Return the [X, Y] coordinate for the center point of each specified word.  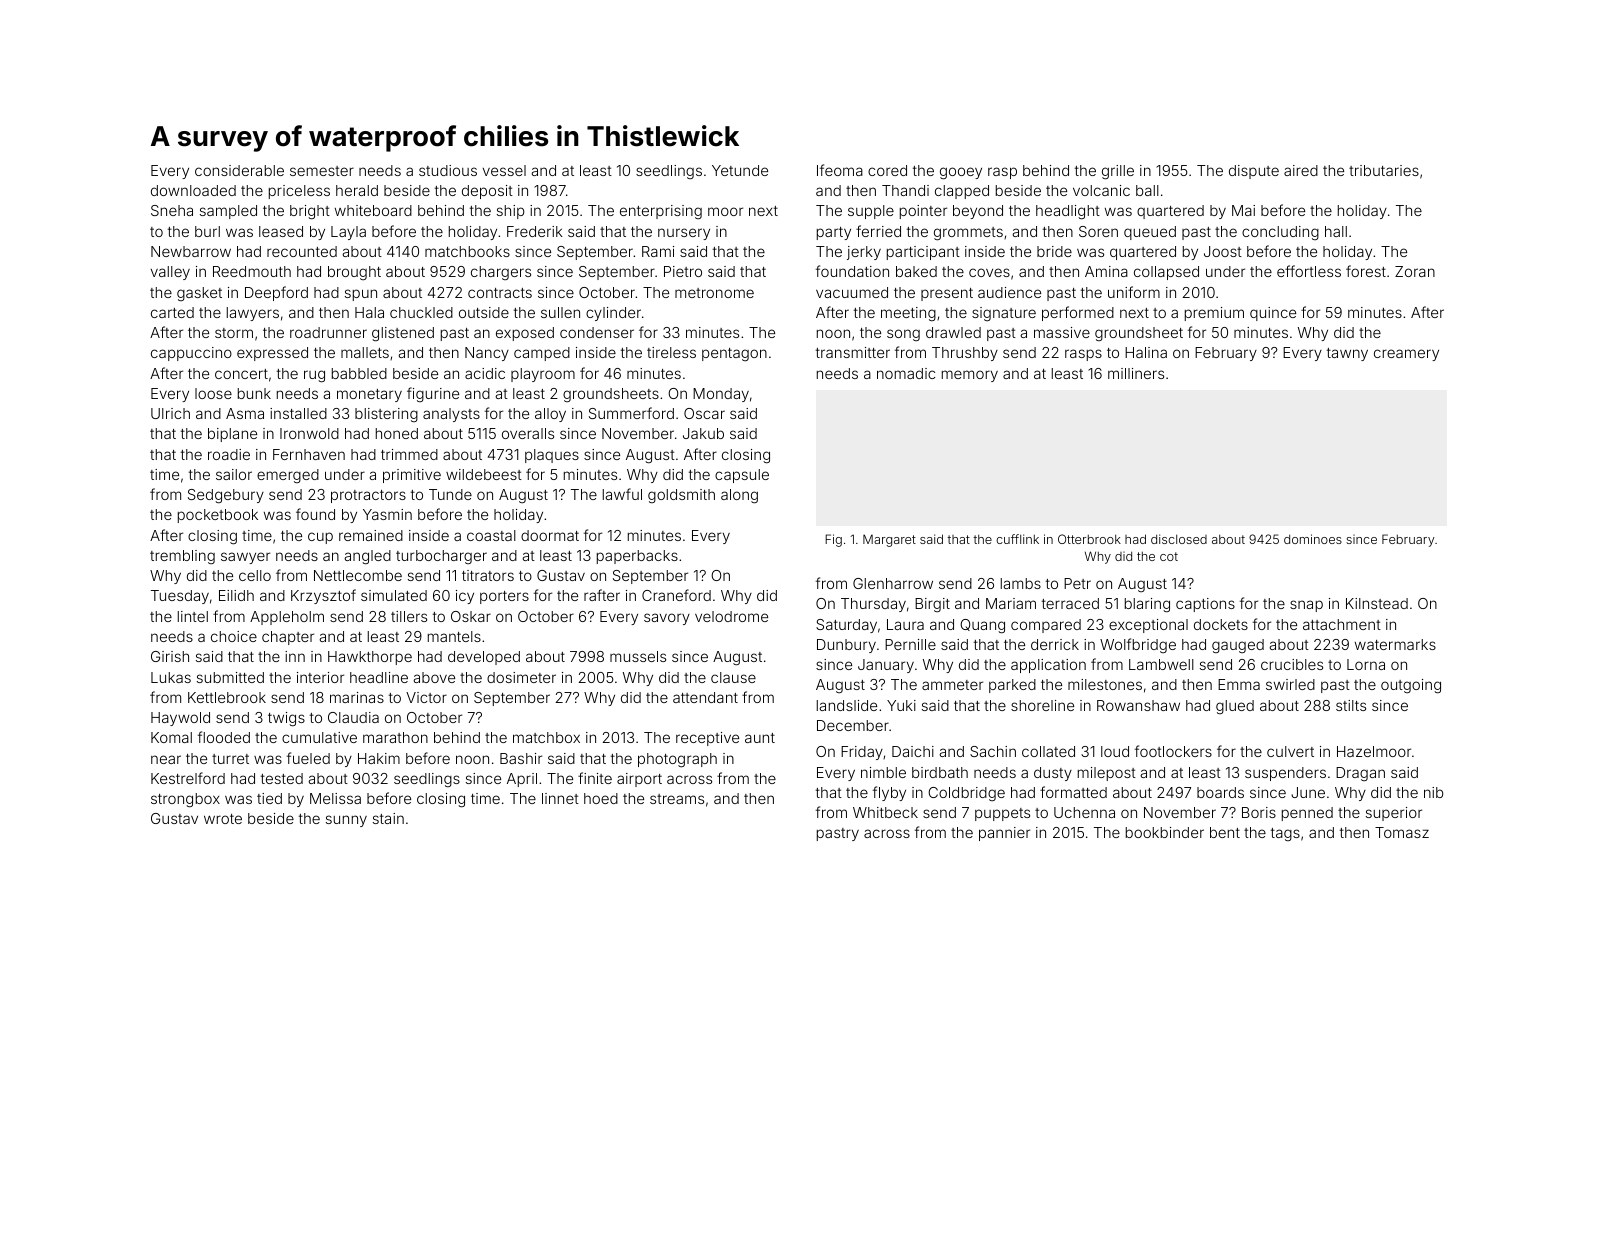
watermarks [1395, 644]
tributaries [1384, 170]
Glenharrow [893, 583]
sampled [228, 212]
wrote [223, 819]
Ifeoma [840, 170]
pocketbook [218, 516]
